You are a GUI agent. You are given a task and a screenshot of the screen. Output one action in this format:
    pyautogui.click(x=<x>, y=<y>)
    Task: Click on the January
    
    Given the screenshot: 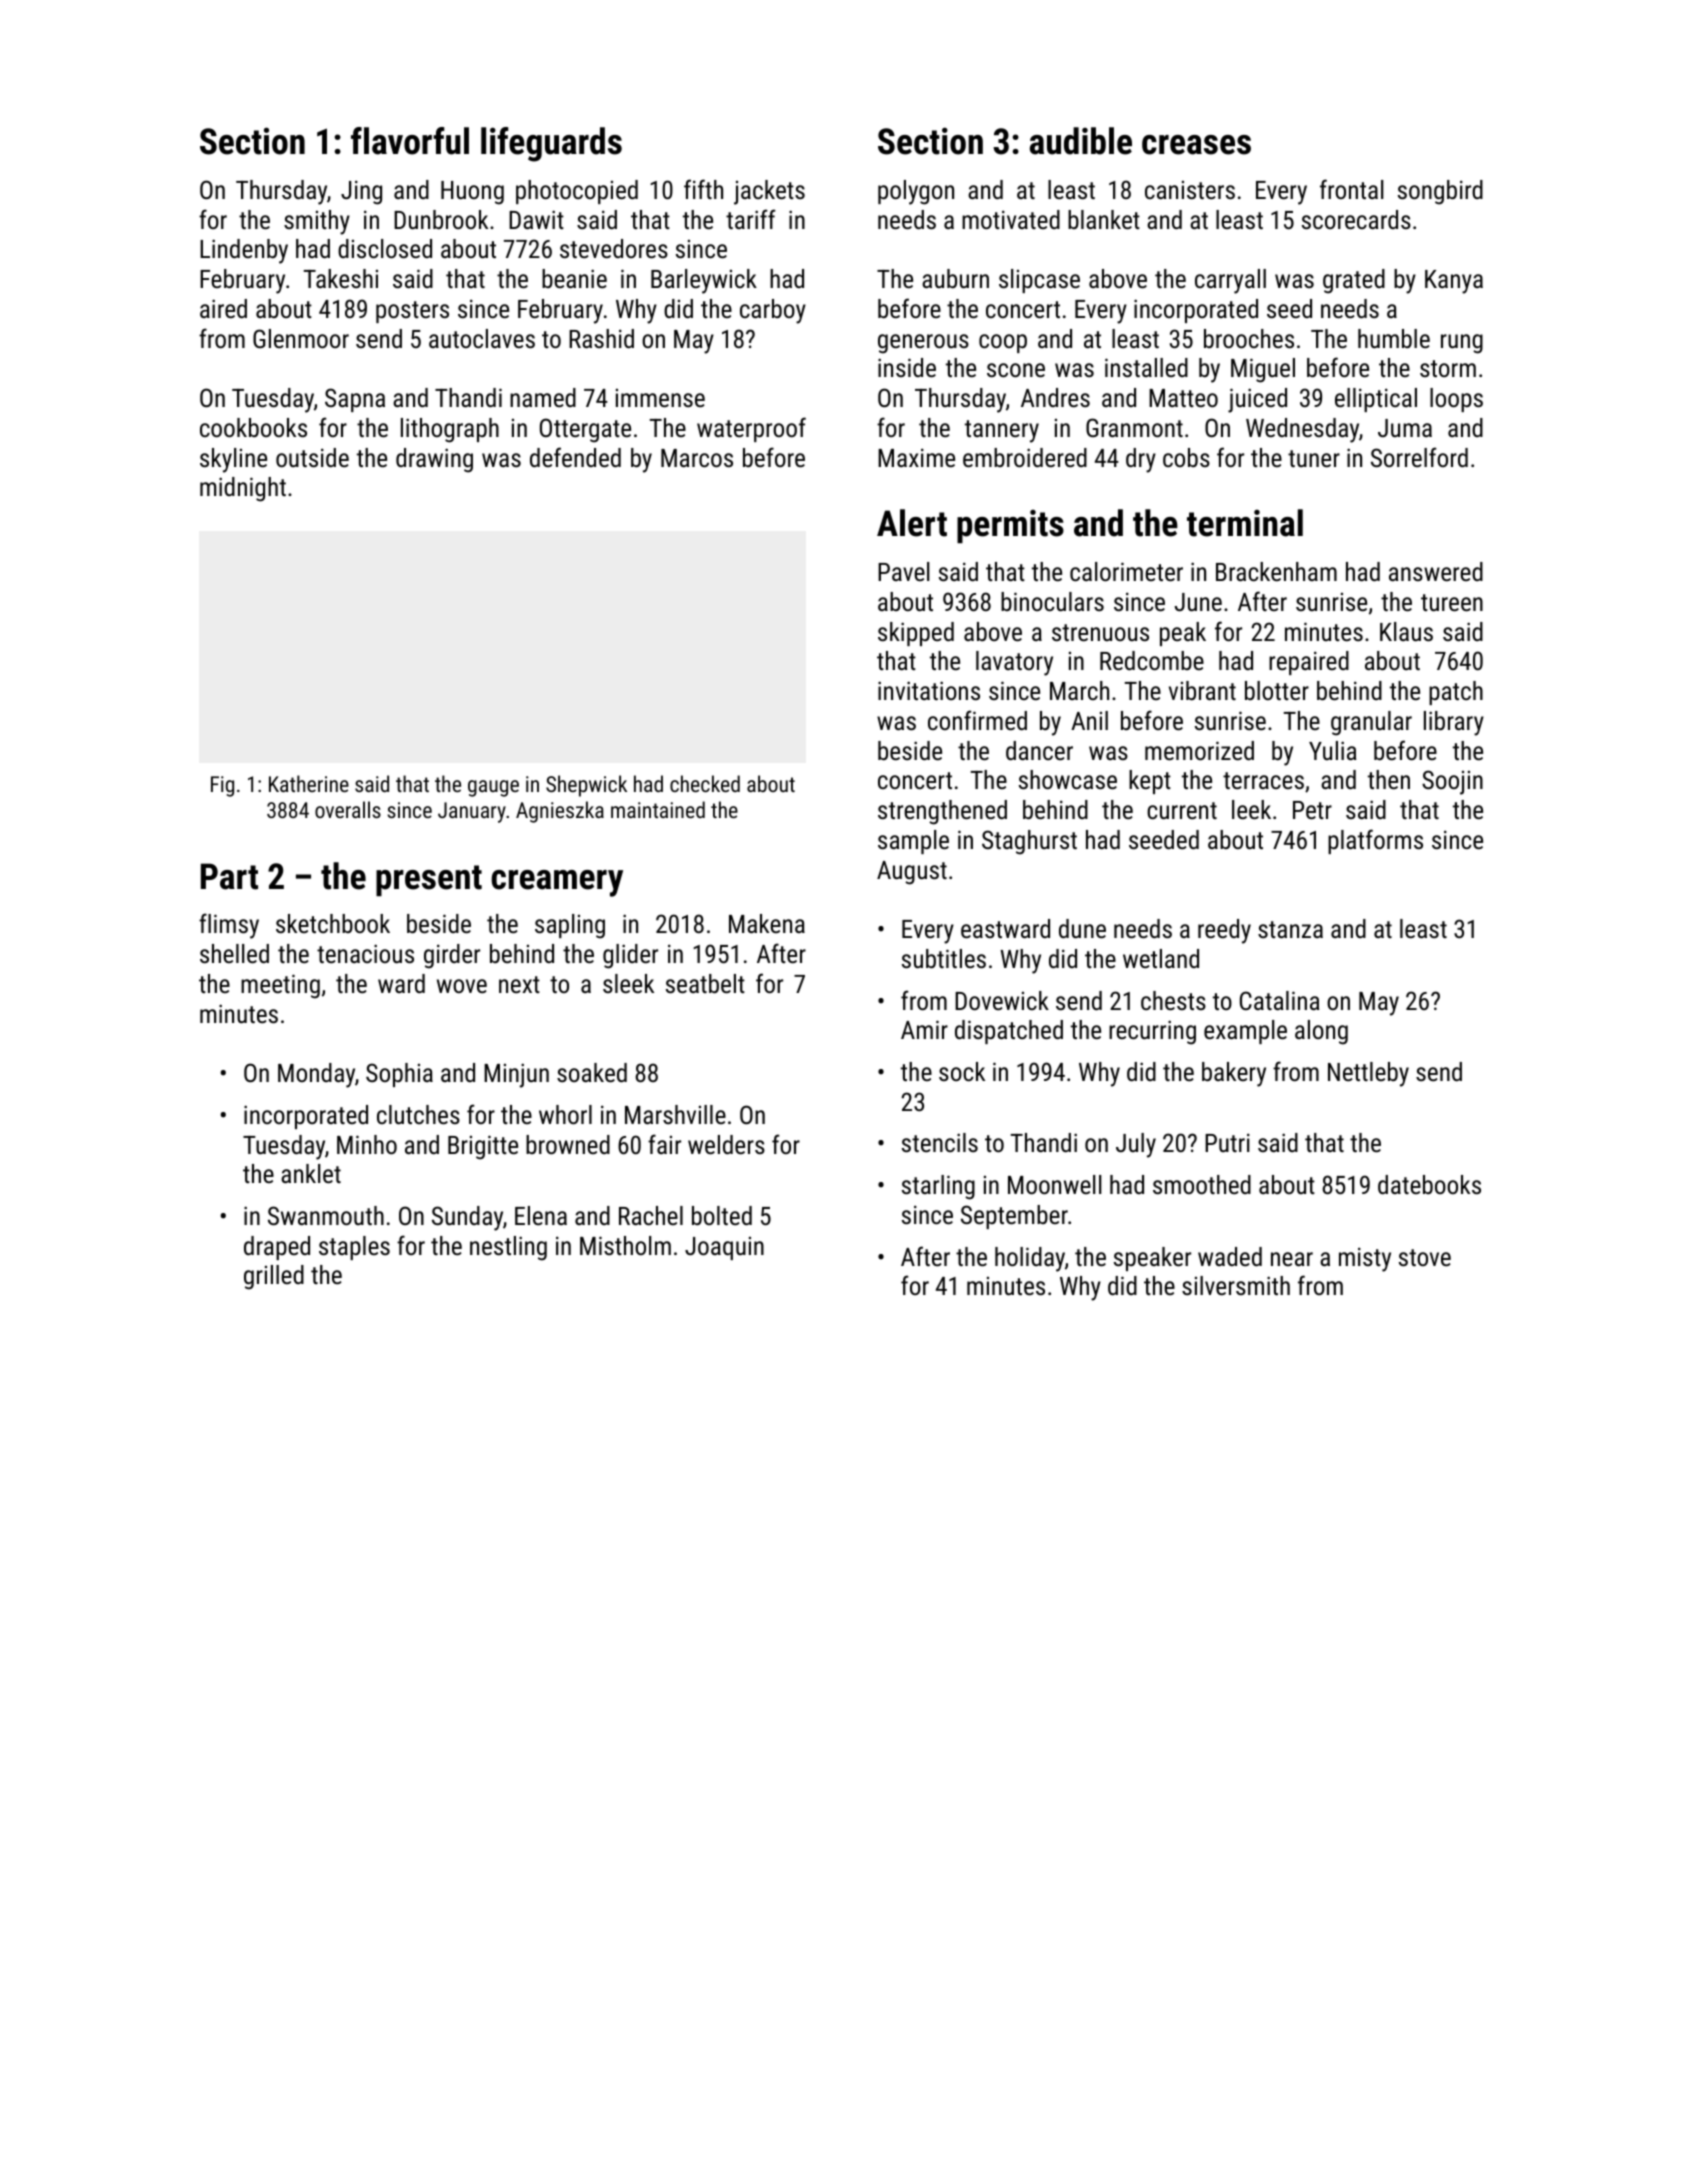 What is the action you would take?
    pyautogui.click(x=472, y=812)
